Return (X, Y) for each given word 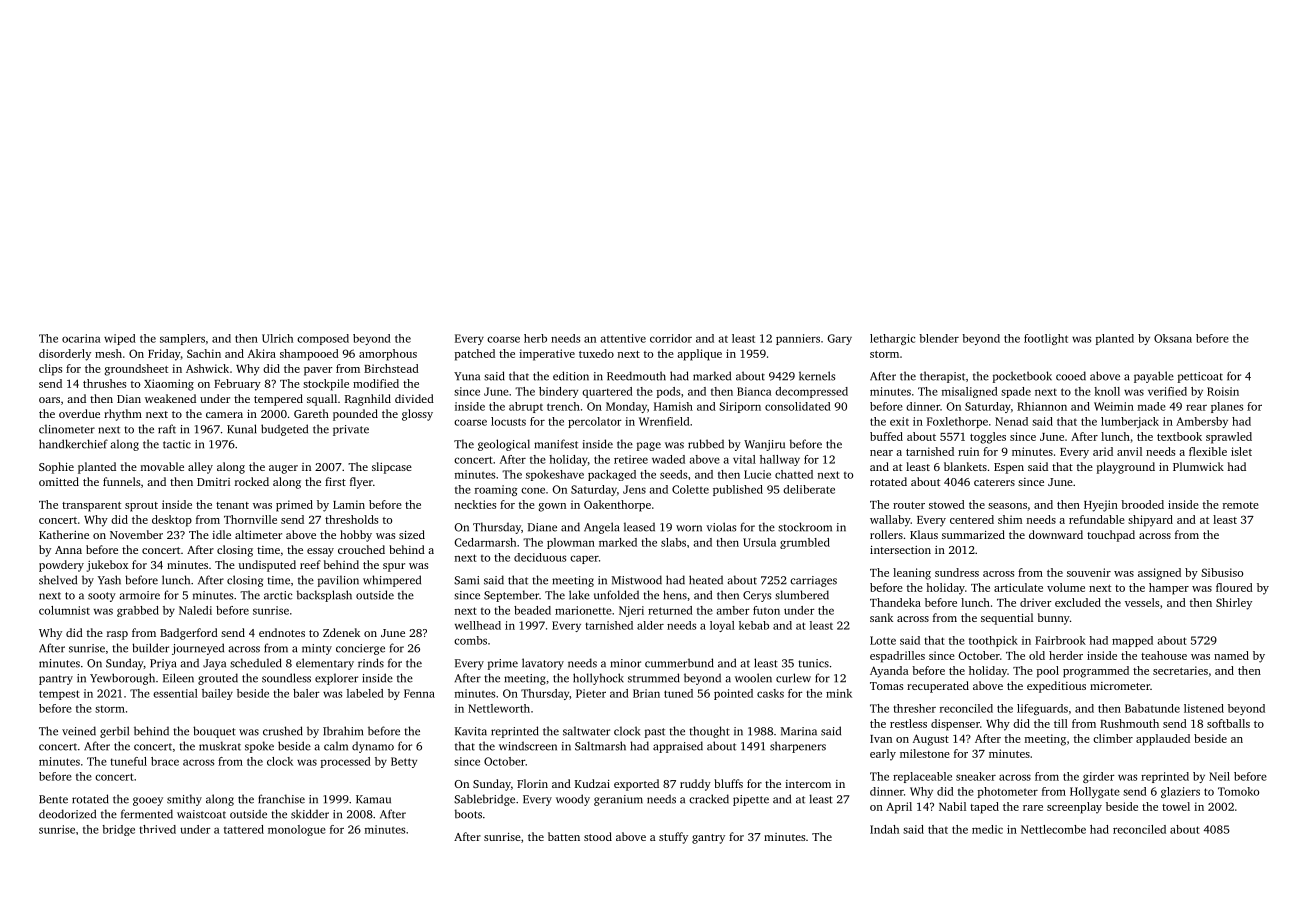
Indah (884, 829)
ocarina (81, 338)
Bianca (754, 391)
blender (939, 338)
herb (535, 338)
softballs (1228, 723)
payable (1154, 377)
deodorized (67, 814)
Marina (799, 731)
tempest (59, 695)
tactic (177, 444)
